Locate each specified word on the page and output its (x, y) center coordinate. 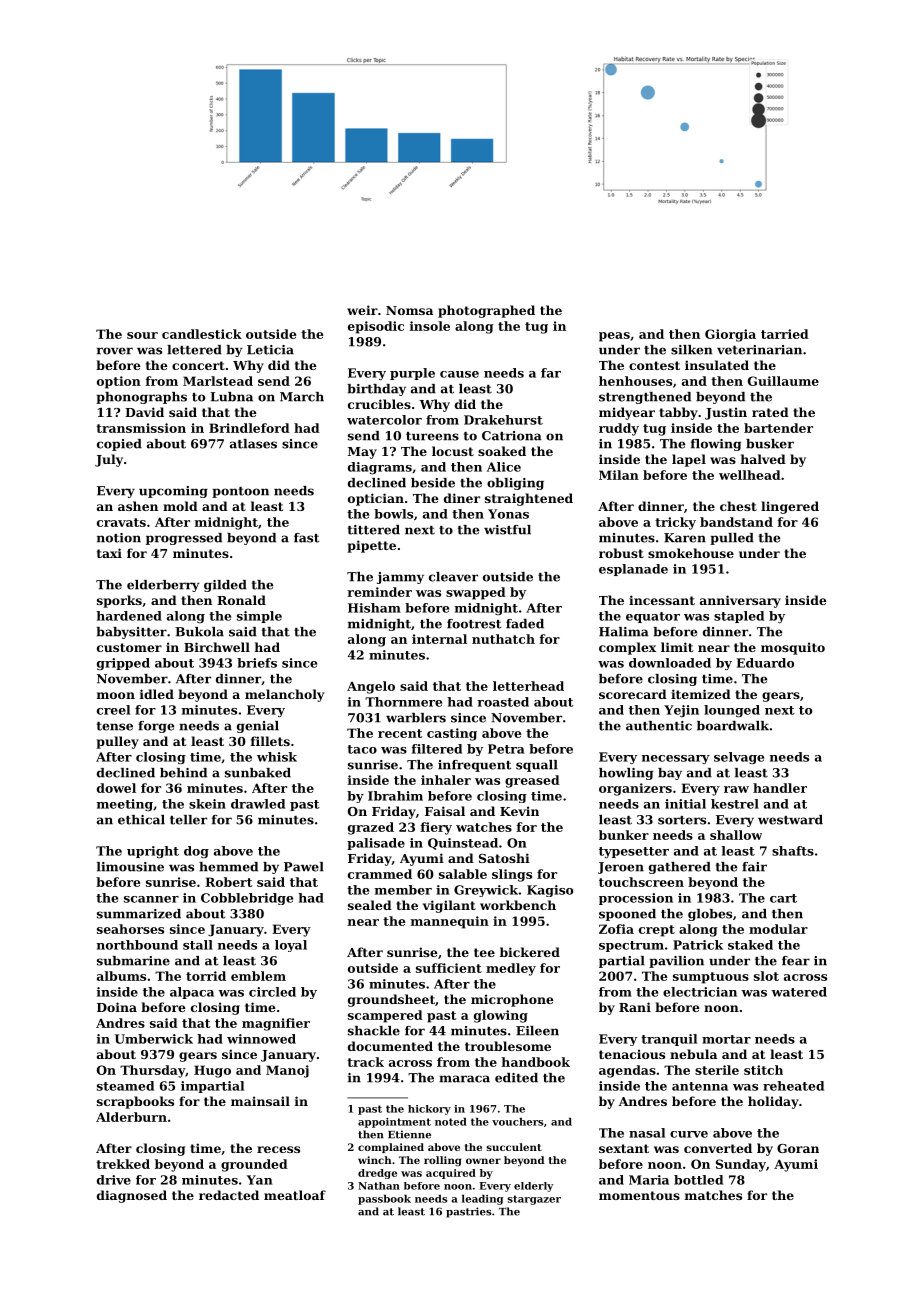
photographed (486, 311)
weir (362, 310)
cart (783, 898)
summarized (139, 914)
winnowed (261, 1039)
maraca (464, 1079)
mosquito (793, 648)
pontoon (240, 492)
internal (439, 639)
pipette (371, 546)
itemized (701, 694)
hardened (129, 616)
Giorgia (730, 335)
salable (463, 874)
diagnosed (132, 1196)
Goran (798, 1148)
